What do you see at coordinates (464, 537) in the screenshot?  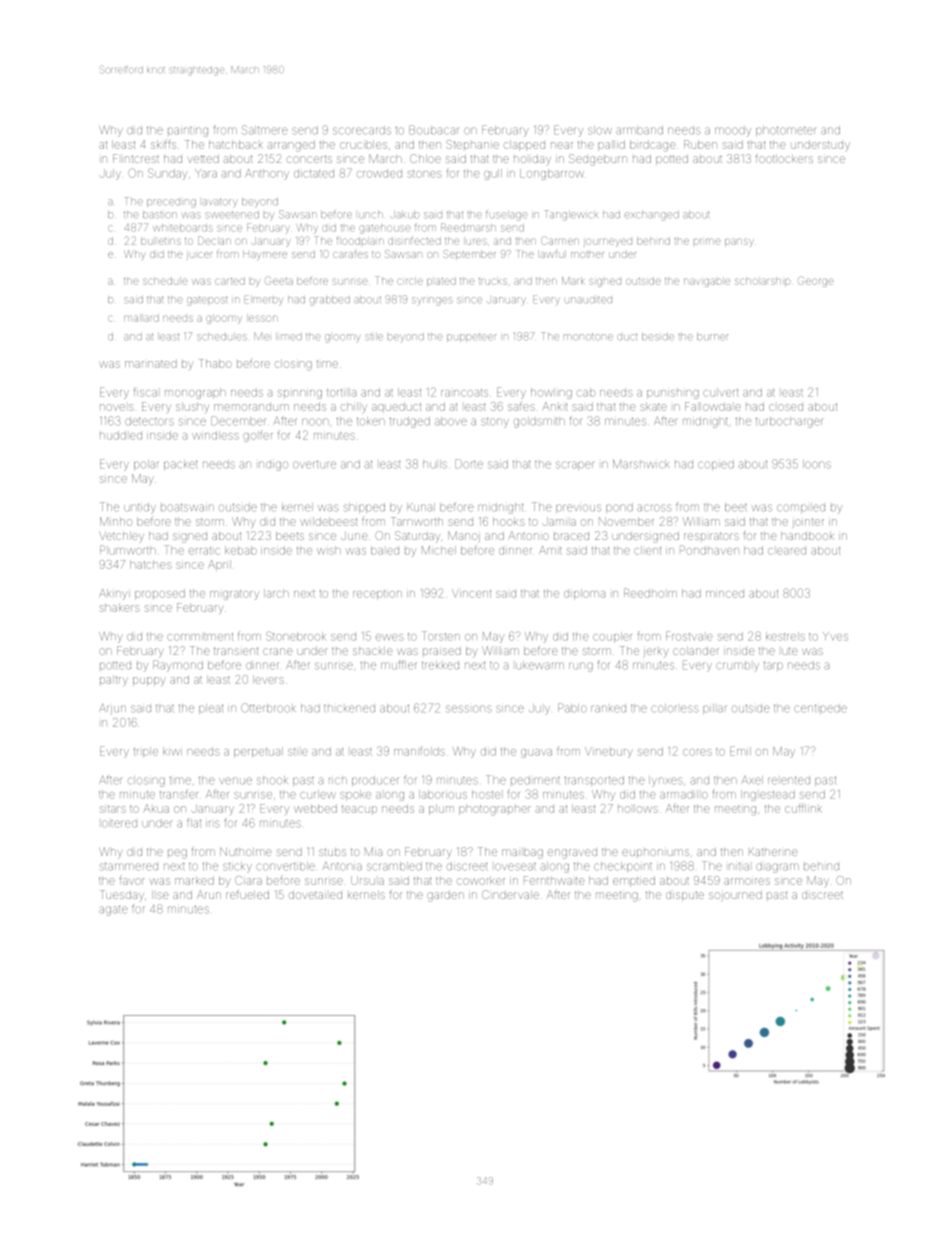 I see `Manoj` at bounding box center [464, 537].
